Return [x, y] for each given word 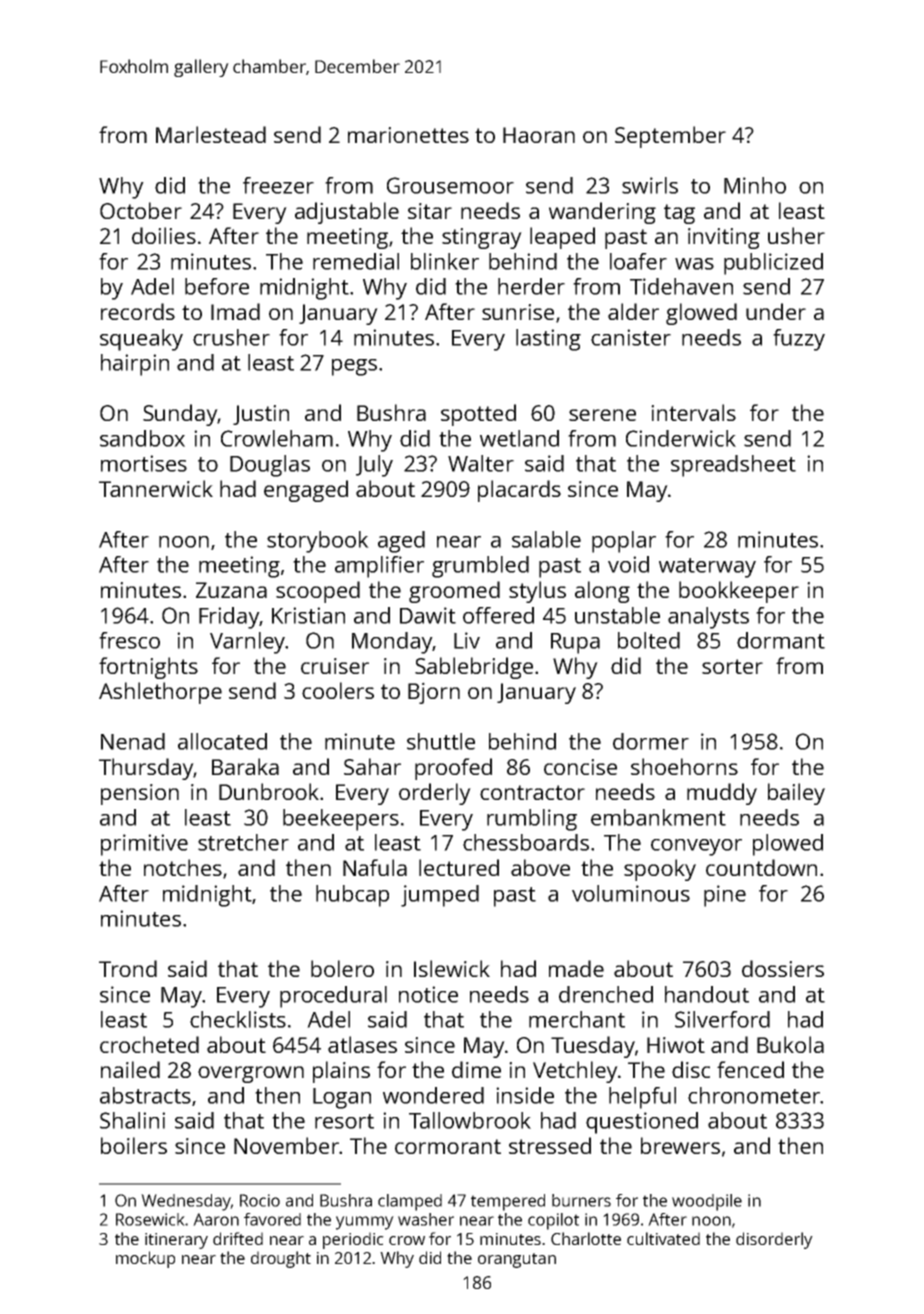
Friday [229, 618]
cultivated [663, 1238]
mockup [145, 1259]
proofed [453, 769]
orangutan [517, 1260]
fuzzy [799, 340]
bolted [649, 640]
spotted [478, 415]
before [217, 286]
